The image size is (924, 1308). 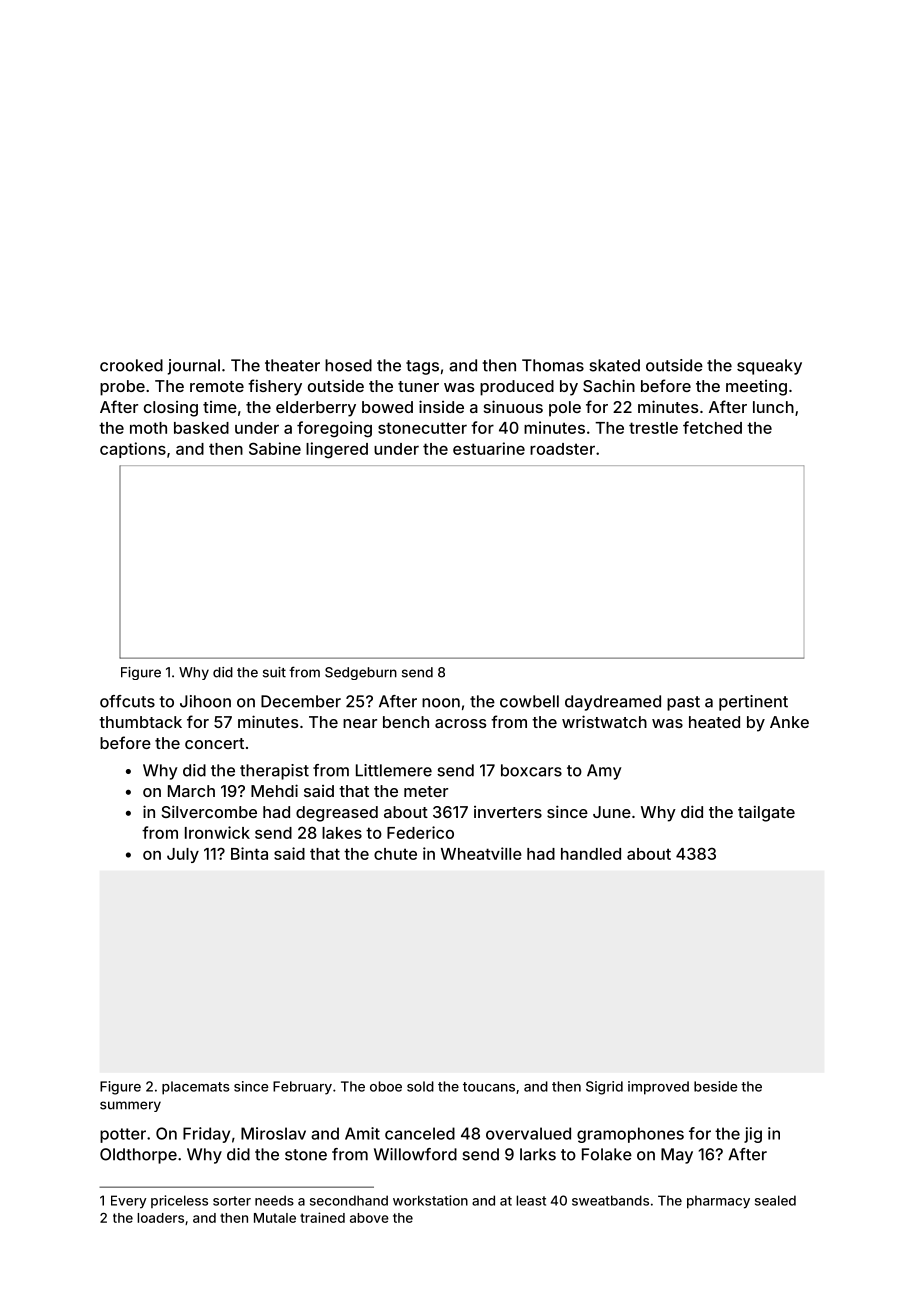 I want to click on Sedgeburn, so click(x=361, y=673).
